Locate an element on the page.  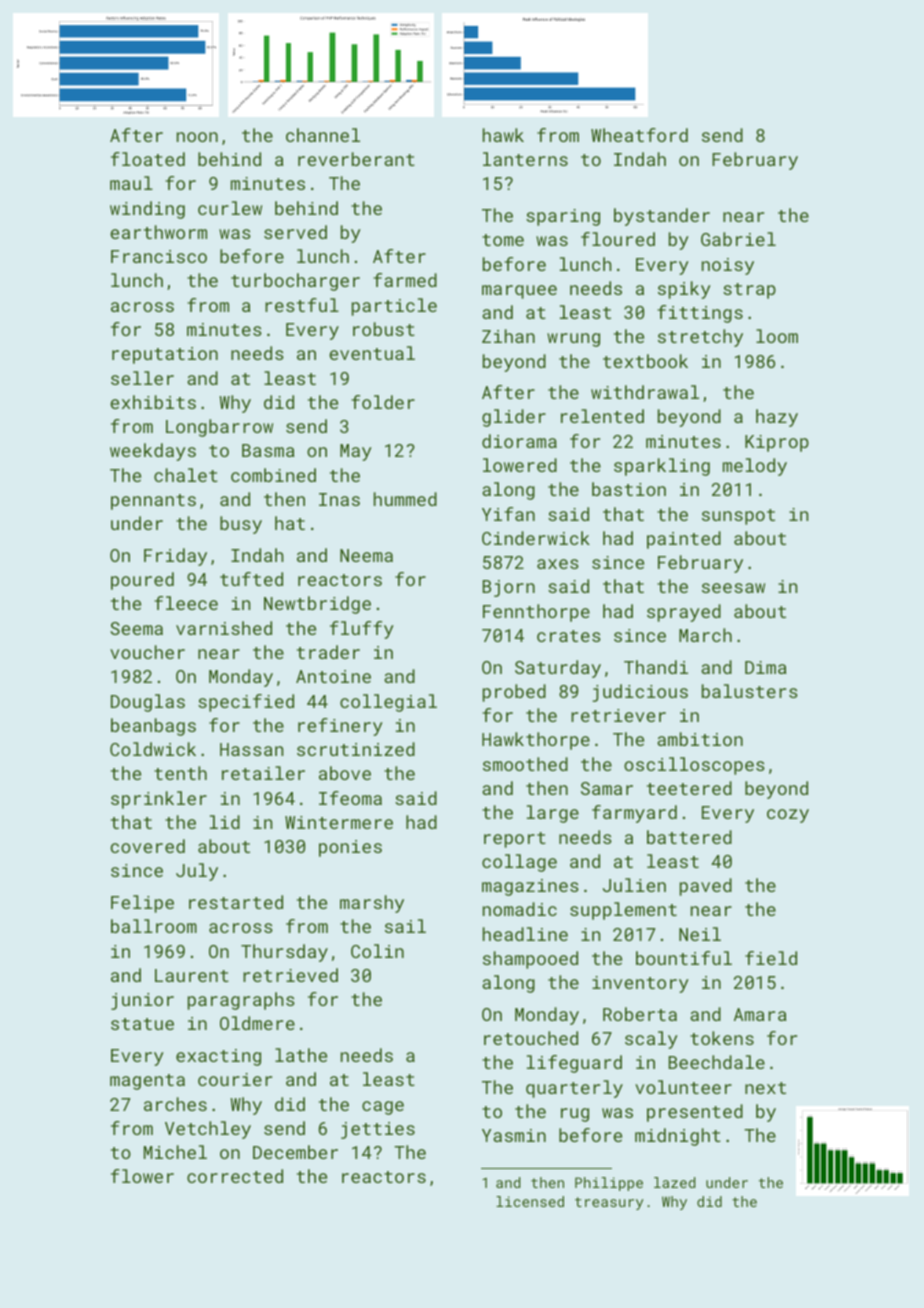
Gabriel is located at coordinates (738, 239).
